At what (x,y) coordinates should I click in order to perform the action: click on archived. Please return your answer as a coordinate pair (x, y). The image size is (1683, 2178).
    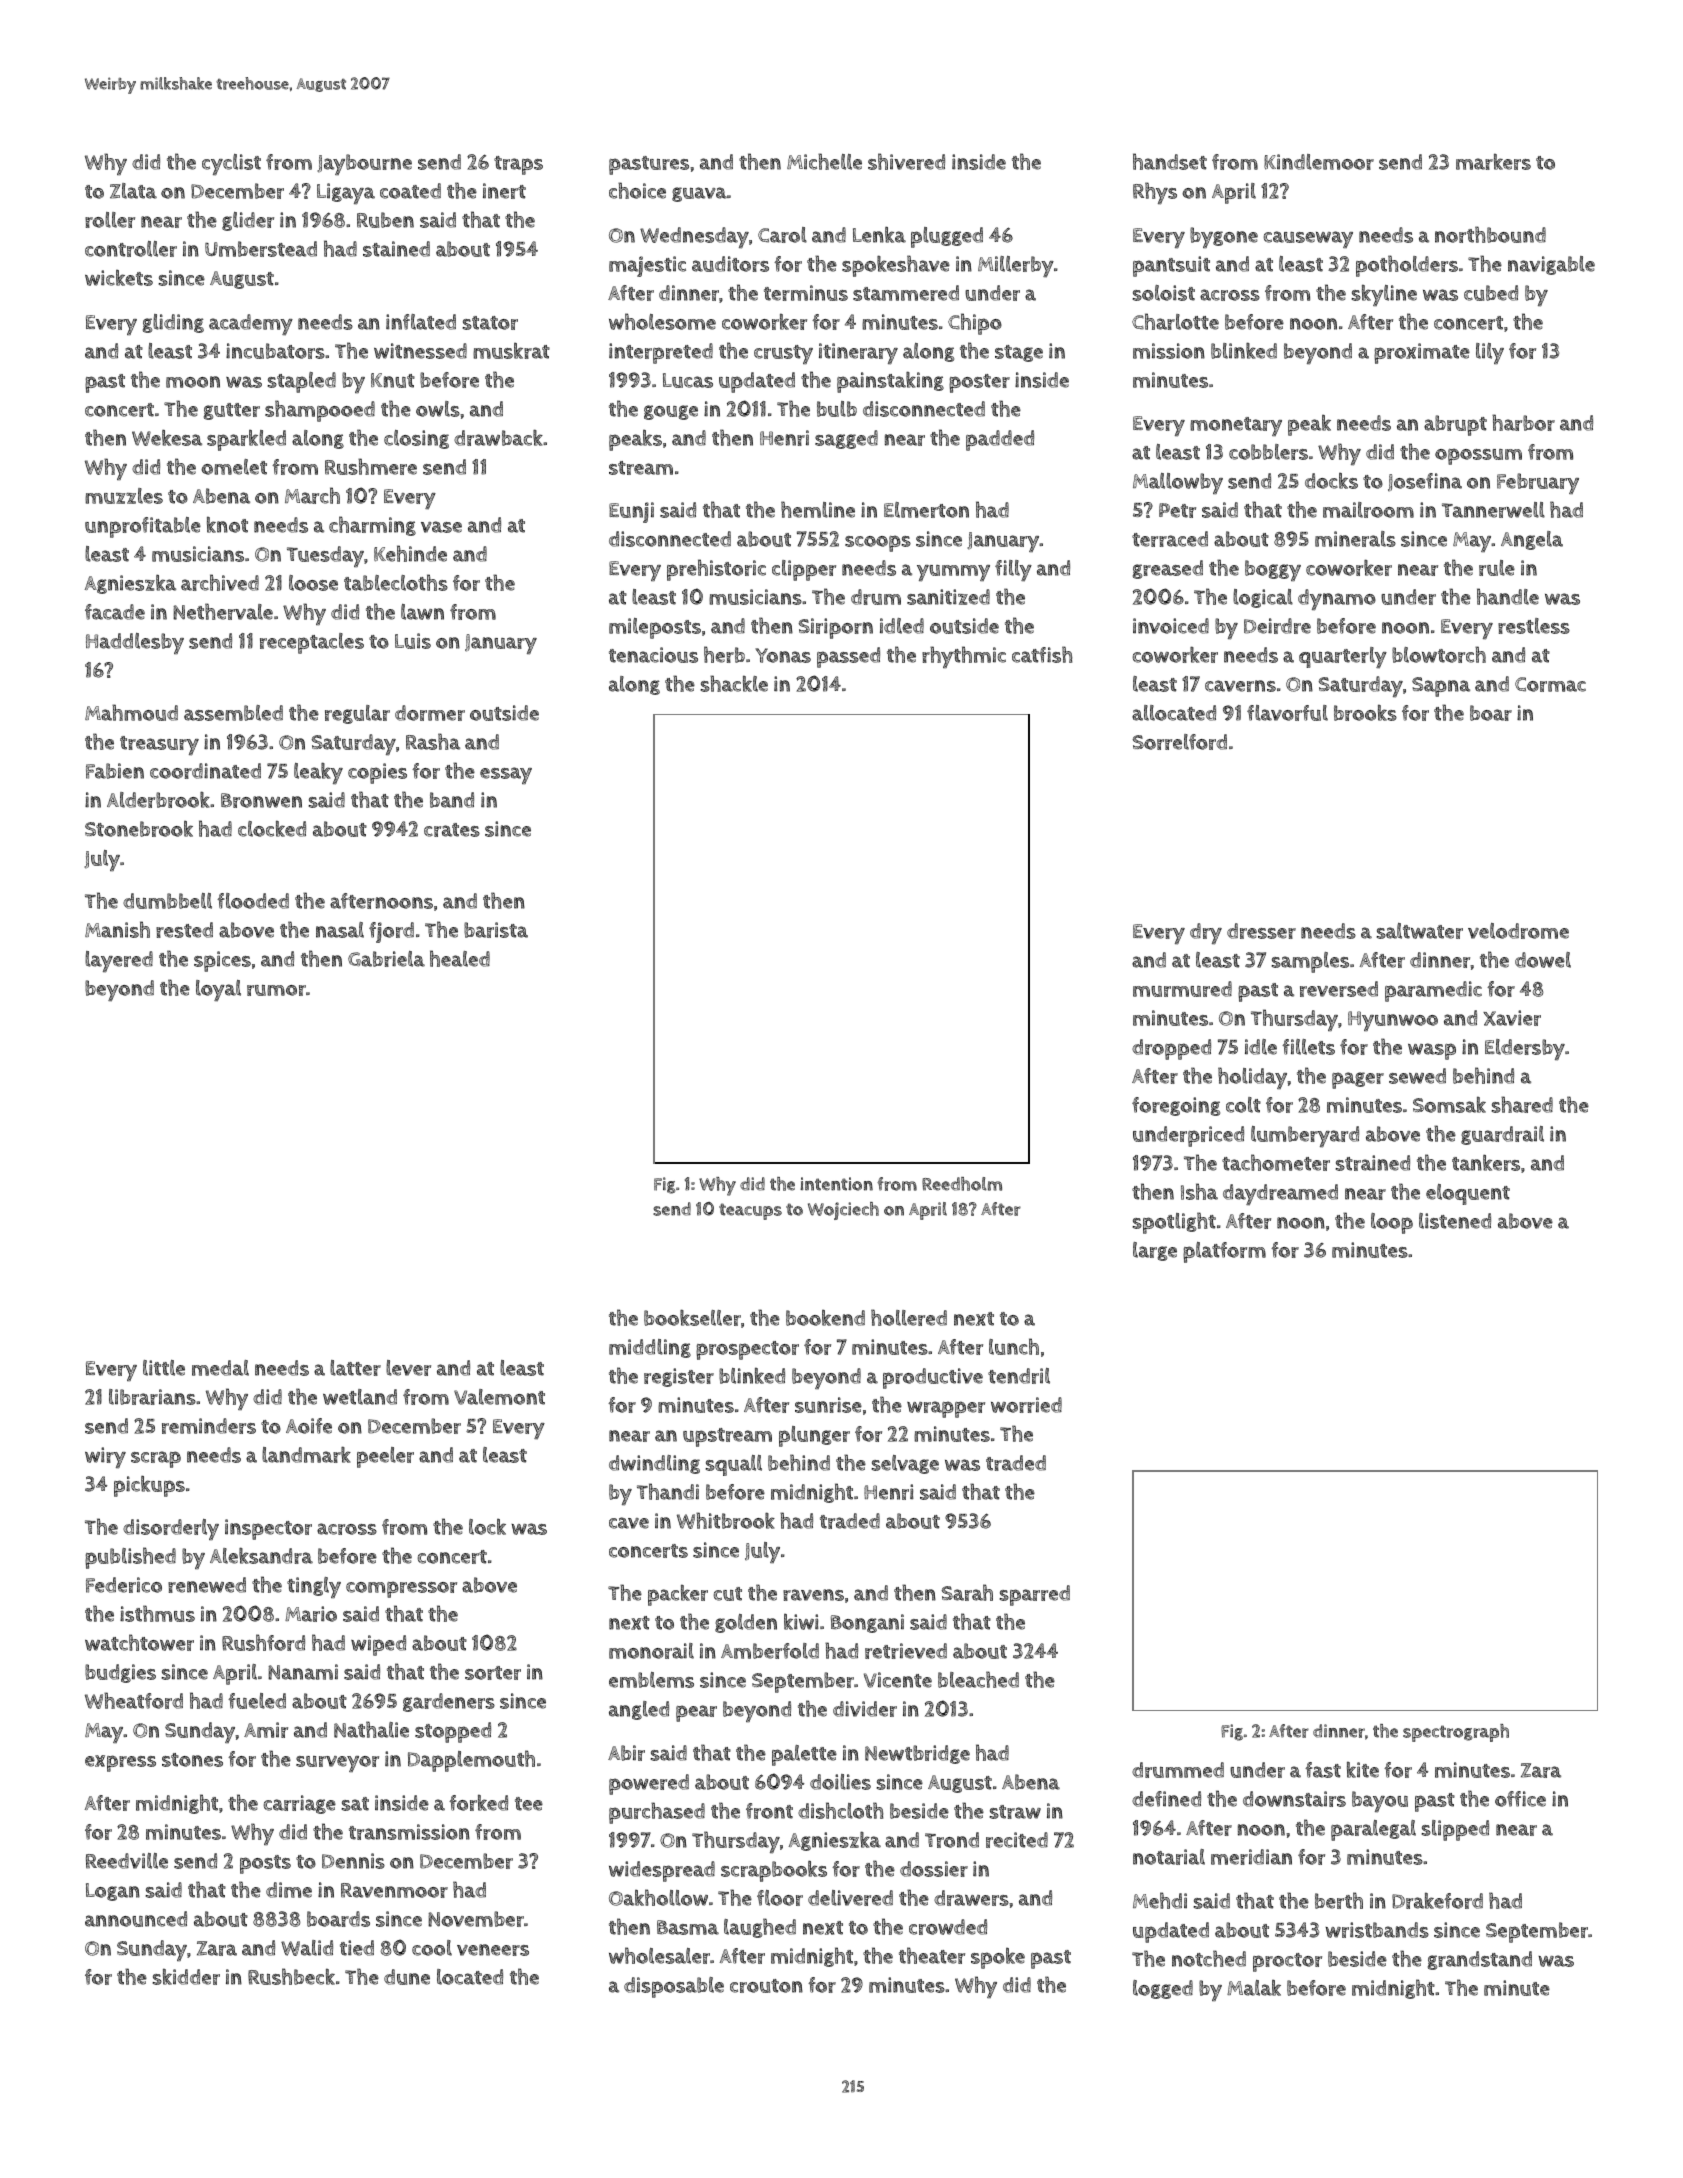
    Looking at the image, I should click on (220, 582).
